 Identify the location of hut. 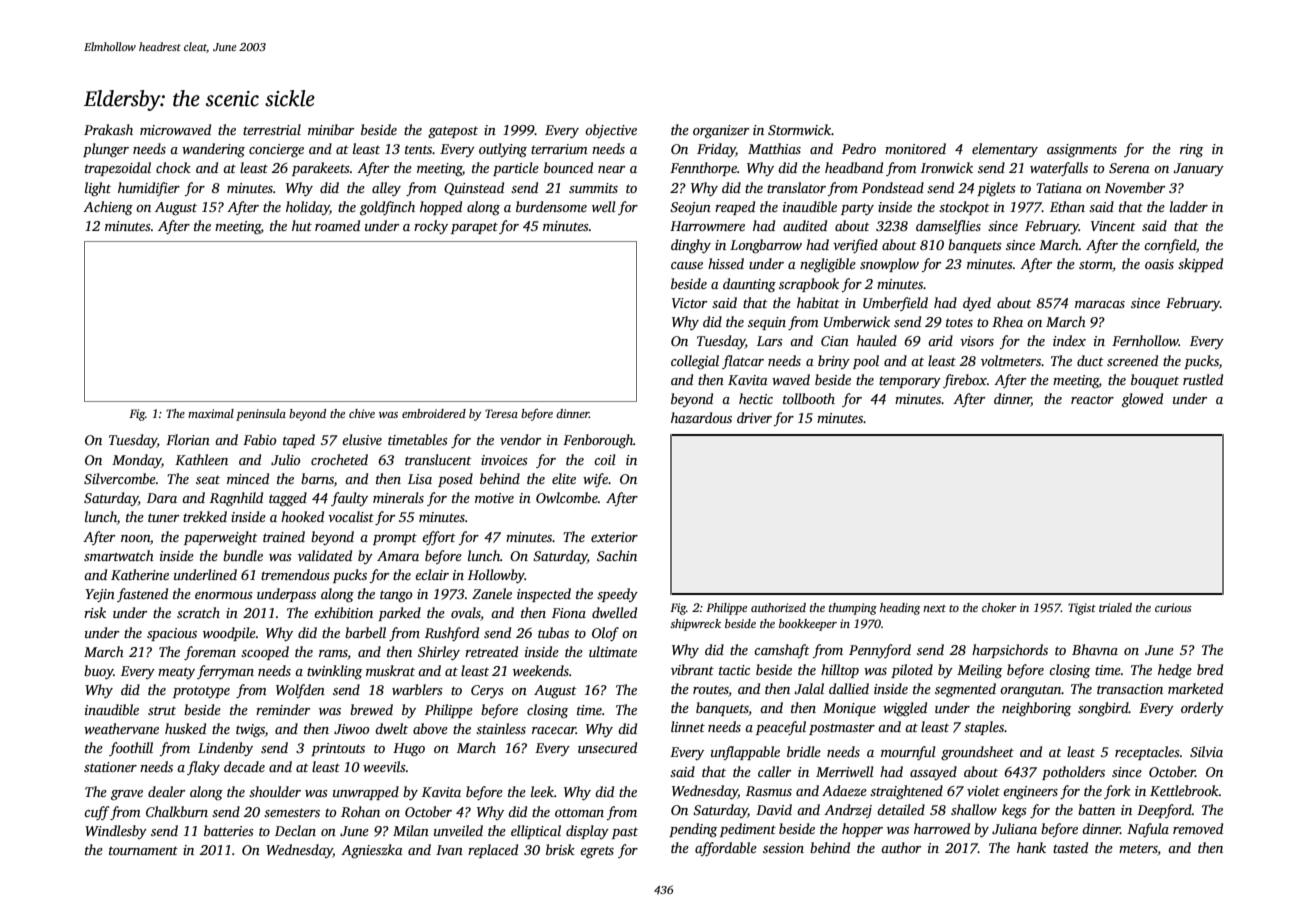
(302, 225).
